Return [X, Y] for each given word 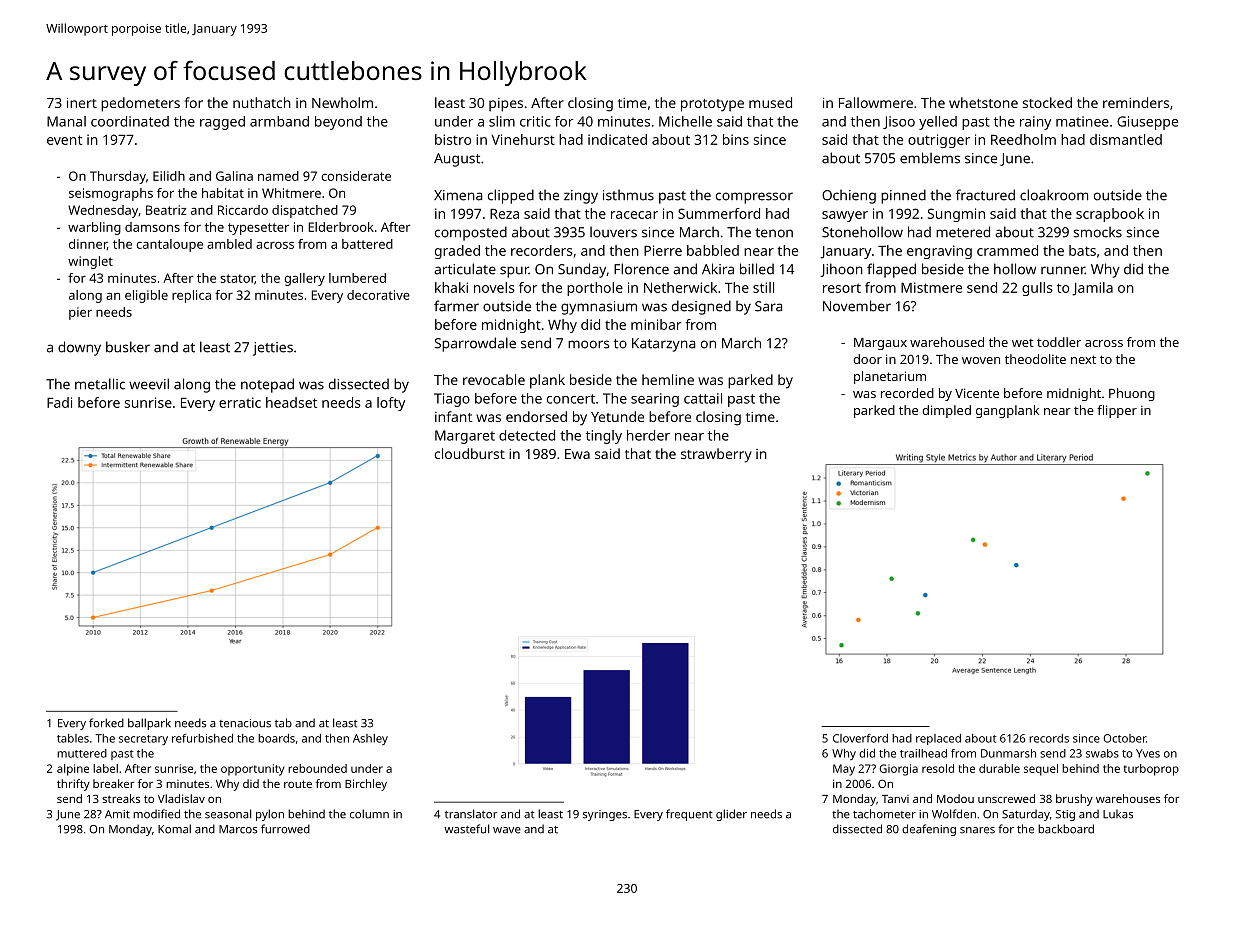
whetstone [983, 102]
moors [589, 344]
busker [128, 347]
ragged [222, 123]
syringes [605, 815]
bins [736, 139]
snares [977, 830]
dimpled [946, 411]
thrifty [73, 785]
